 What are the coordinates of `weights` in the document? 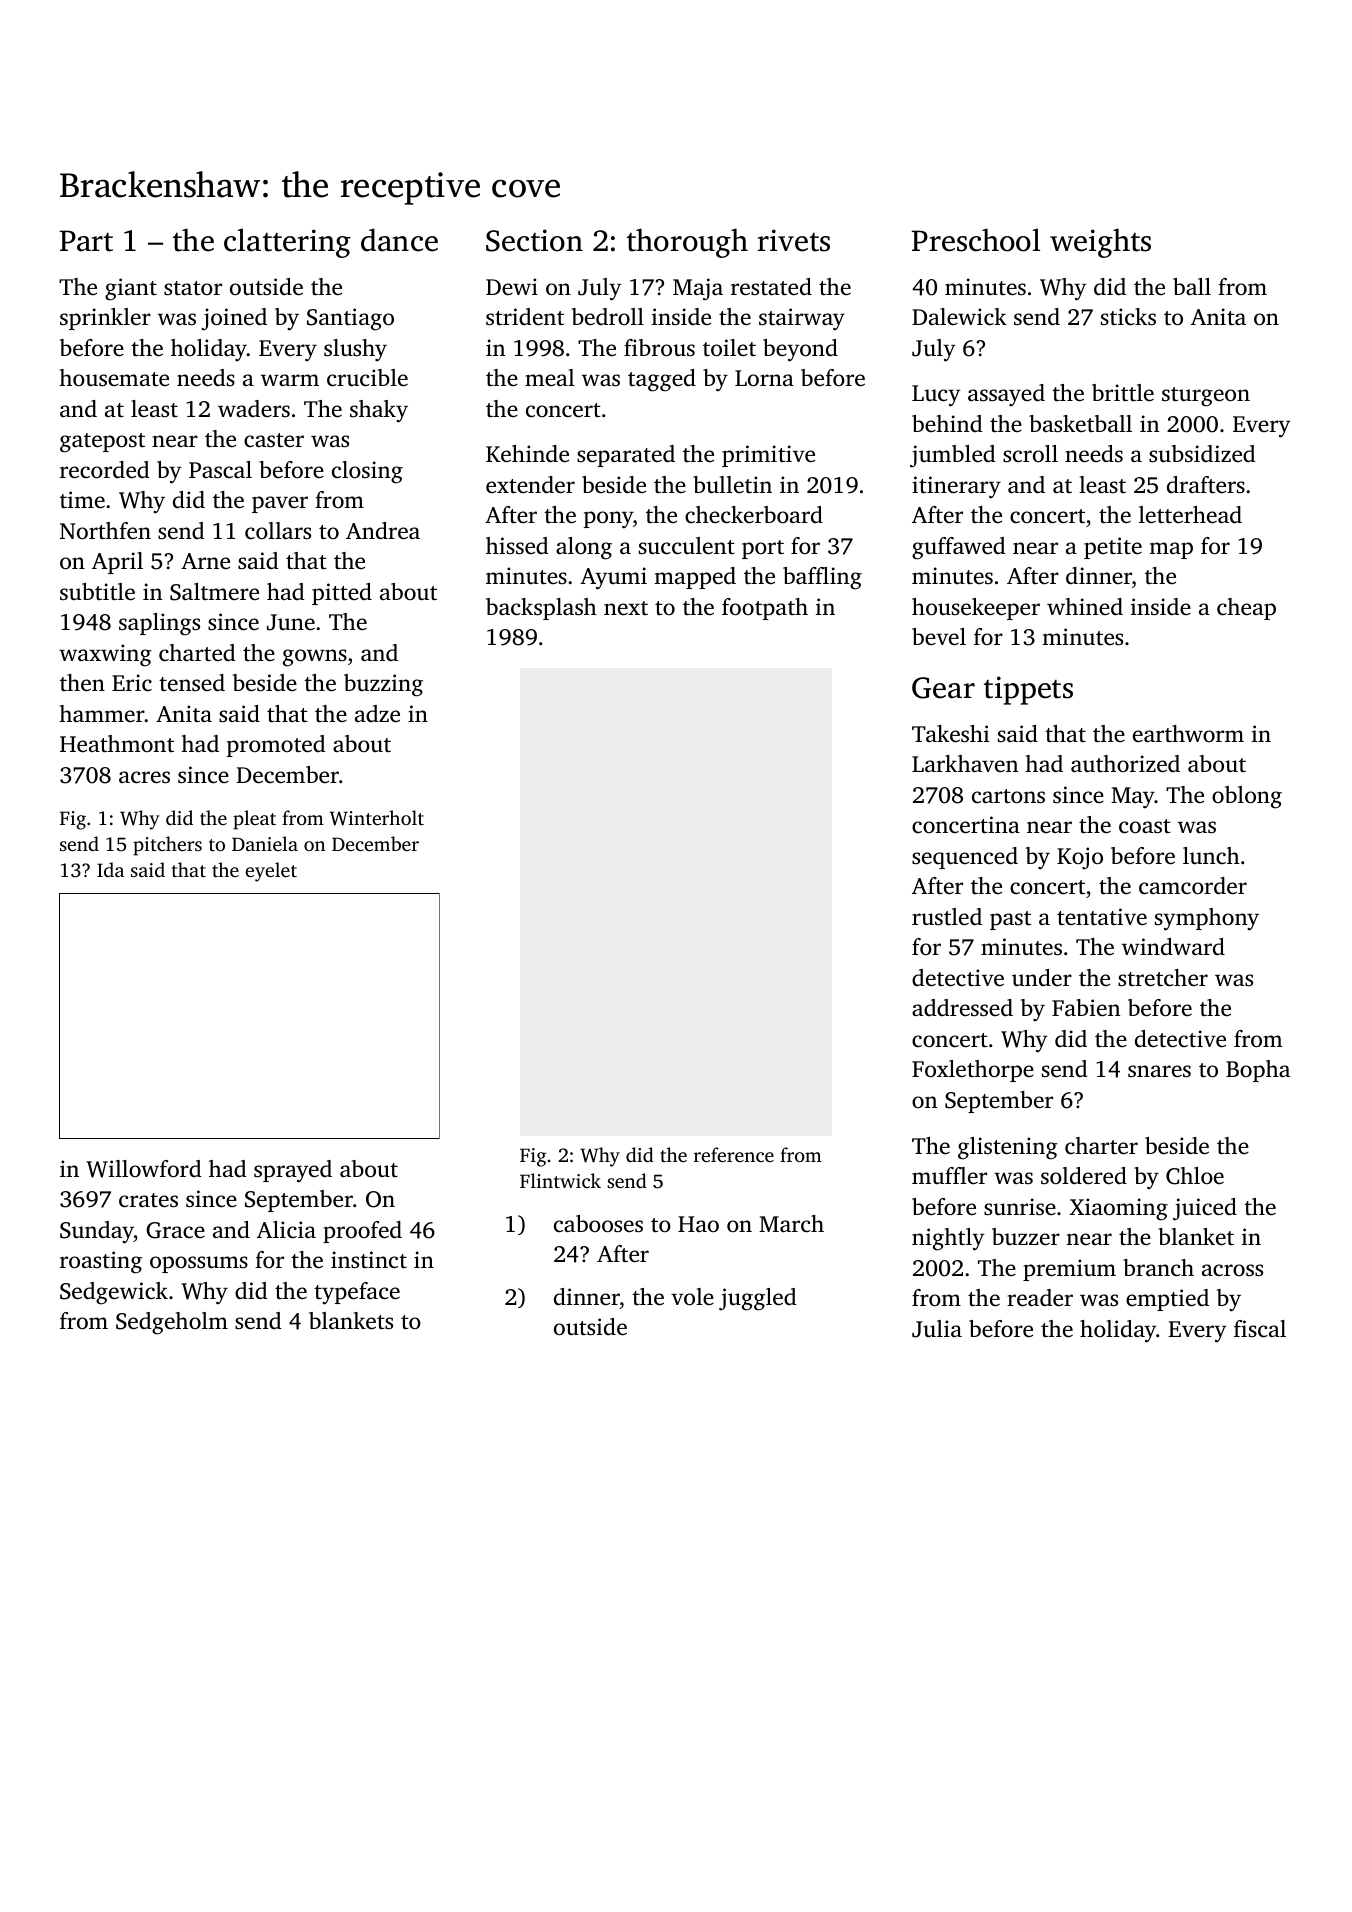 It's located at (1100, 243).
